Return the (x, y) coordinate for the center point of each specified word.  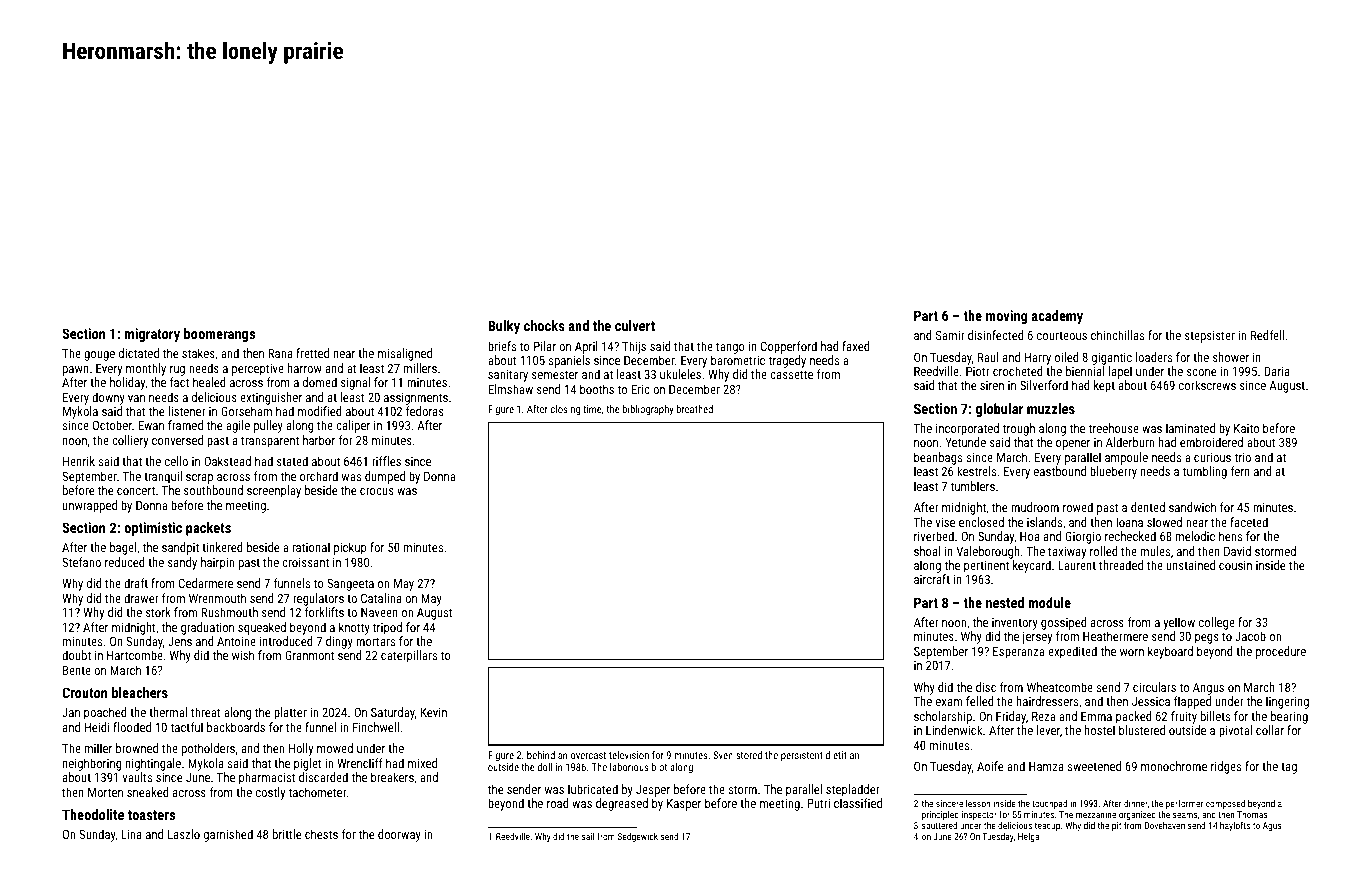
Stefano (81, 562)
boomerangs (219, 335)
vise (945, 522)
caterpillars (409, 656)
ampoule (1126, 458)
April (586, 347)
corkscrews (1207, 385)
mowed (335, 748)
